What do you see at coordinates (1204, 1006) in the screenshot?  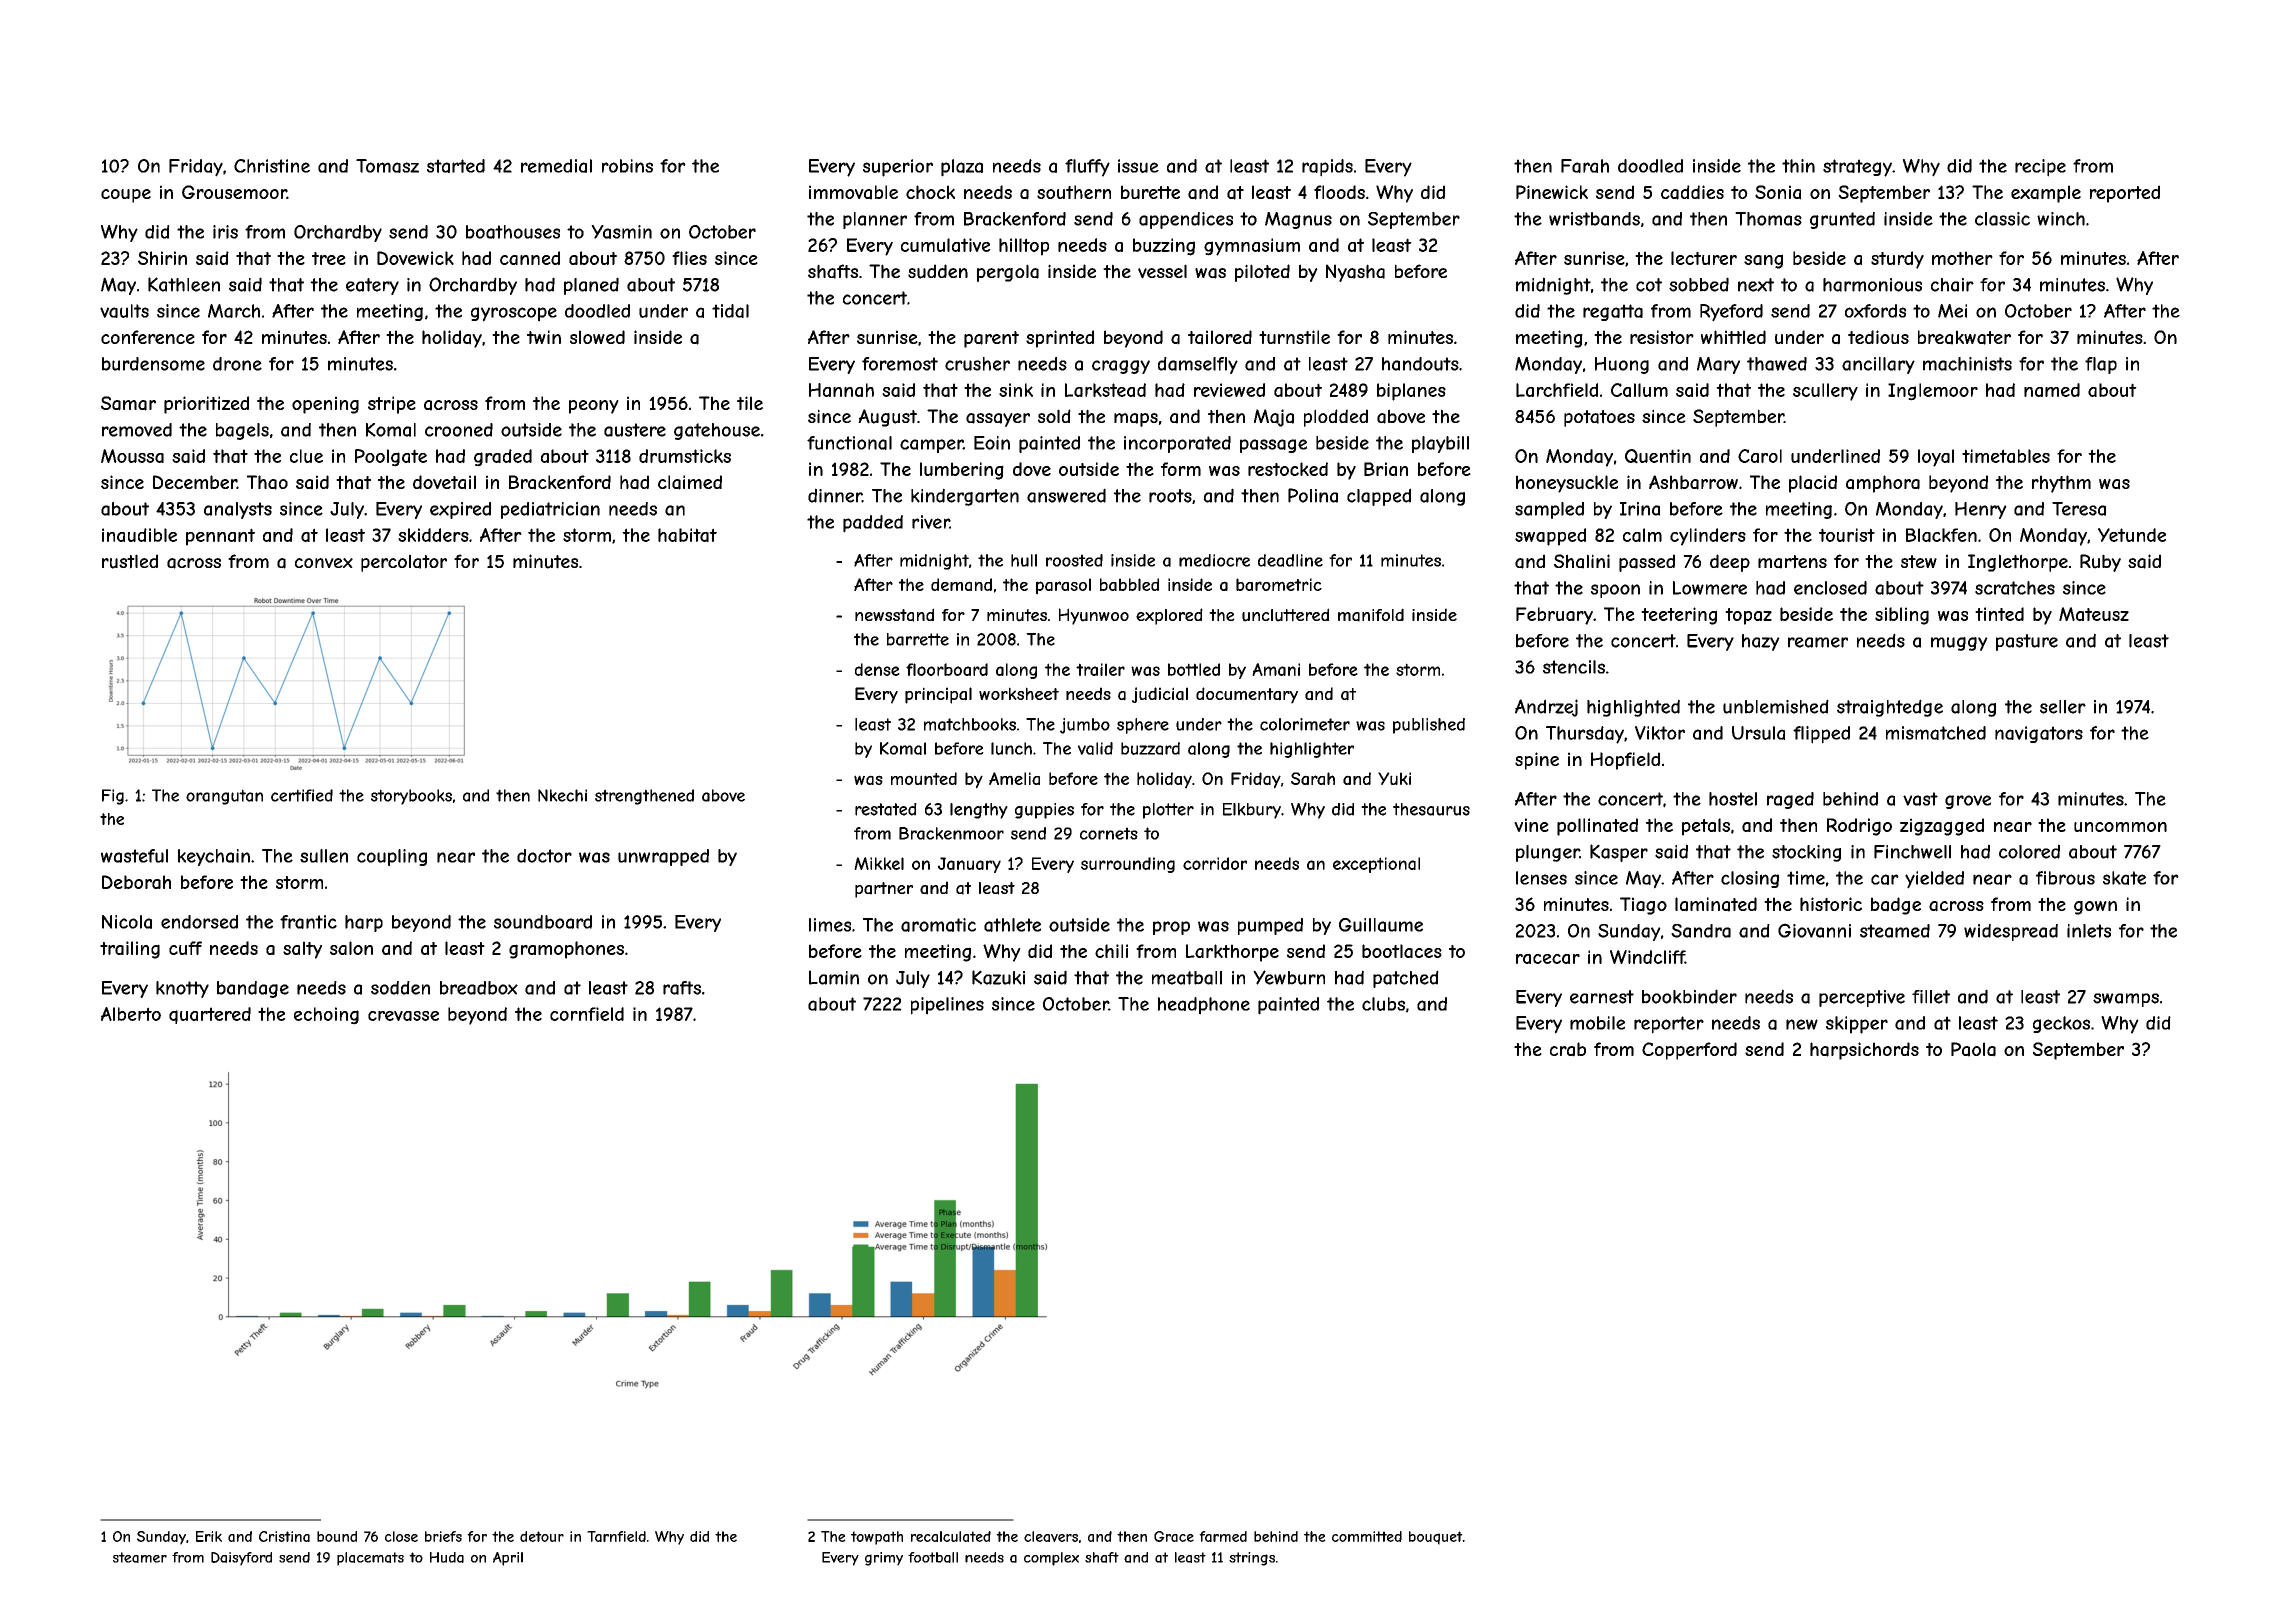 I see `headphone` at bounding box center [1204, 1006].
